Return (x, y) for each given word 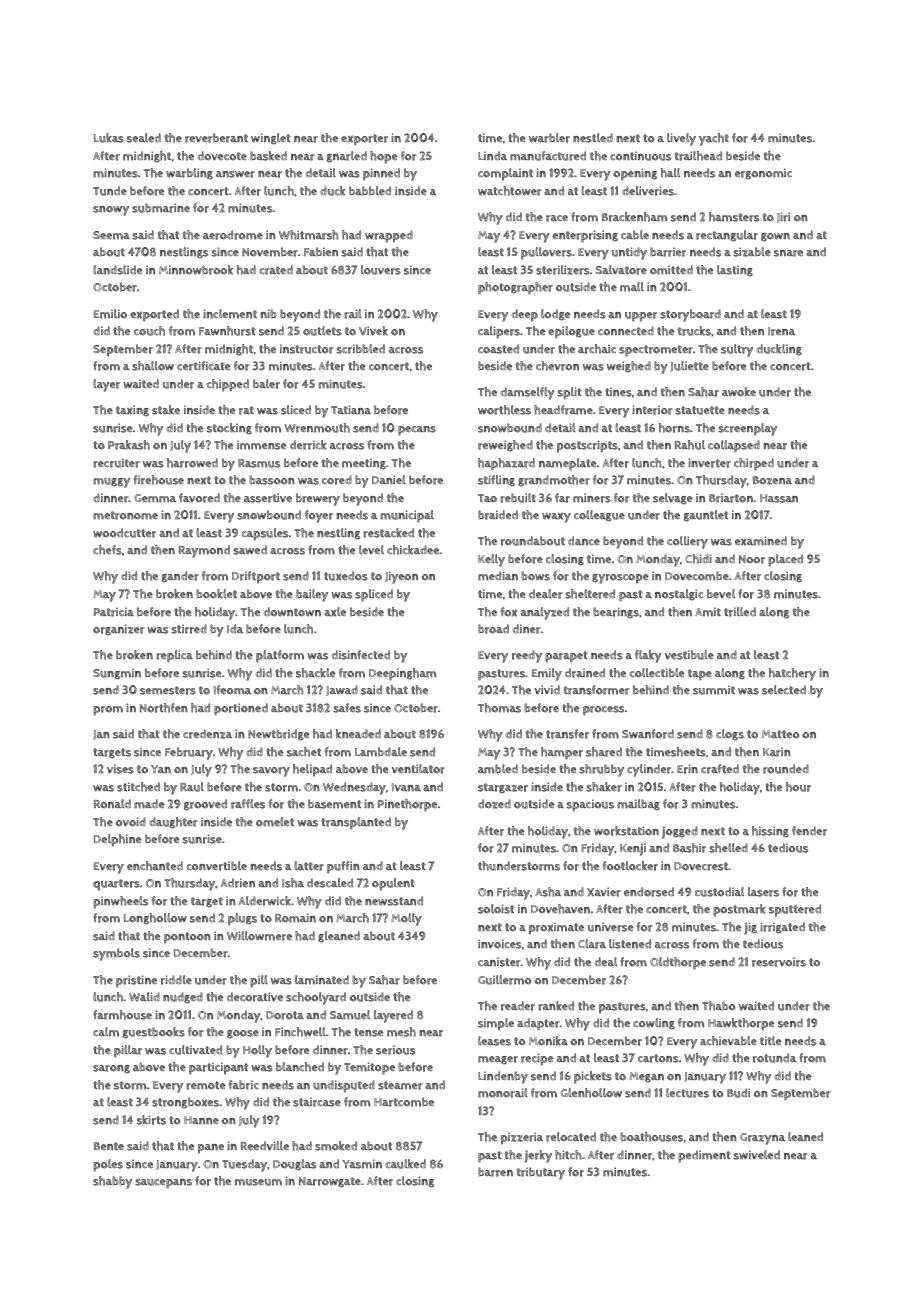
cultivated (195, 1050)
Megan (646, 1077)
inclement (230, 314)
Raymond (204, 551)
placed (785, 560)
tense (368, 1032)
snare (788, 253)
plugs (242, 919)
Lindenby (503, 1077)
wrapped (389, 236)
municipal (407, 516)
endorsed (649, 892)
